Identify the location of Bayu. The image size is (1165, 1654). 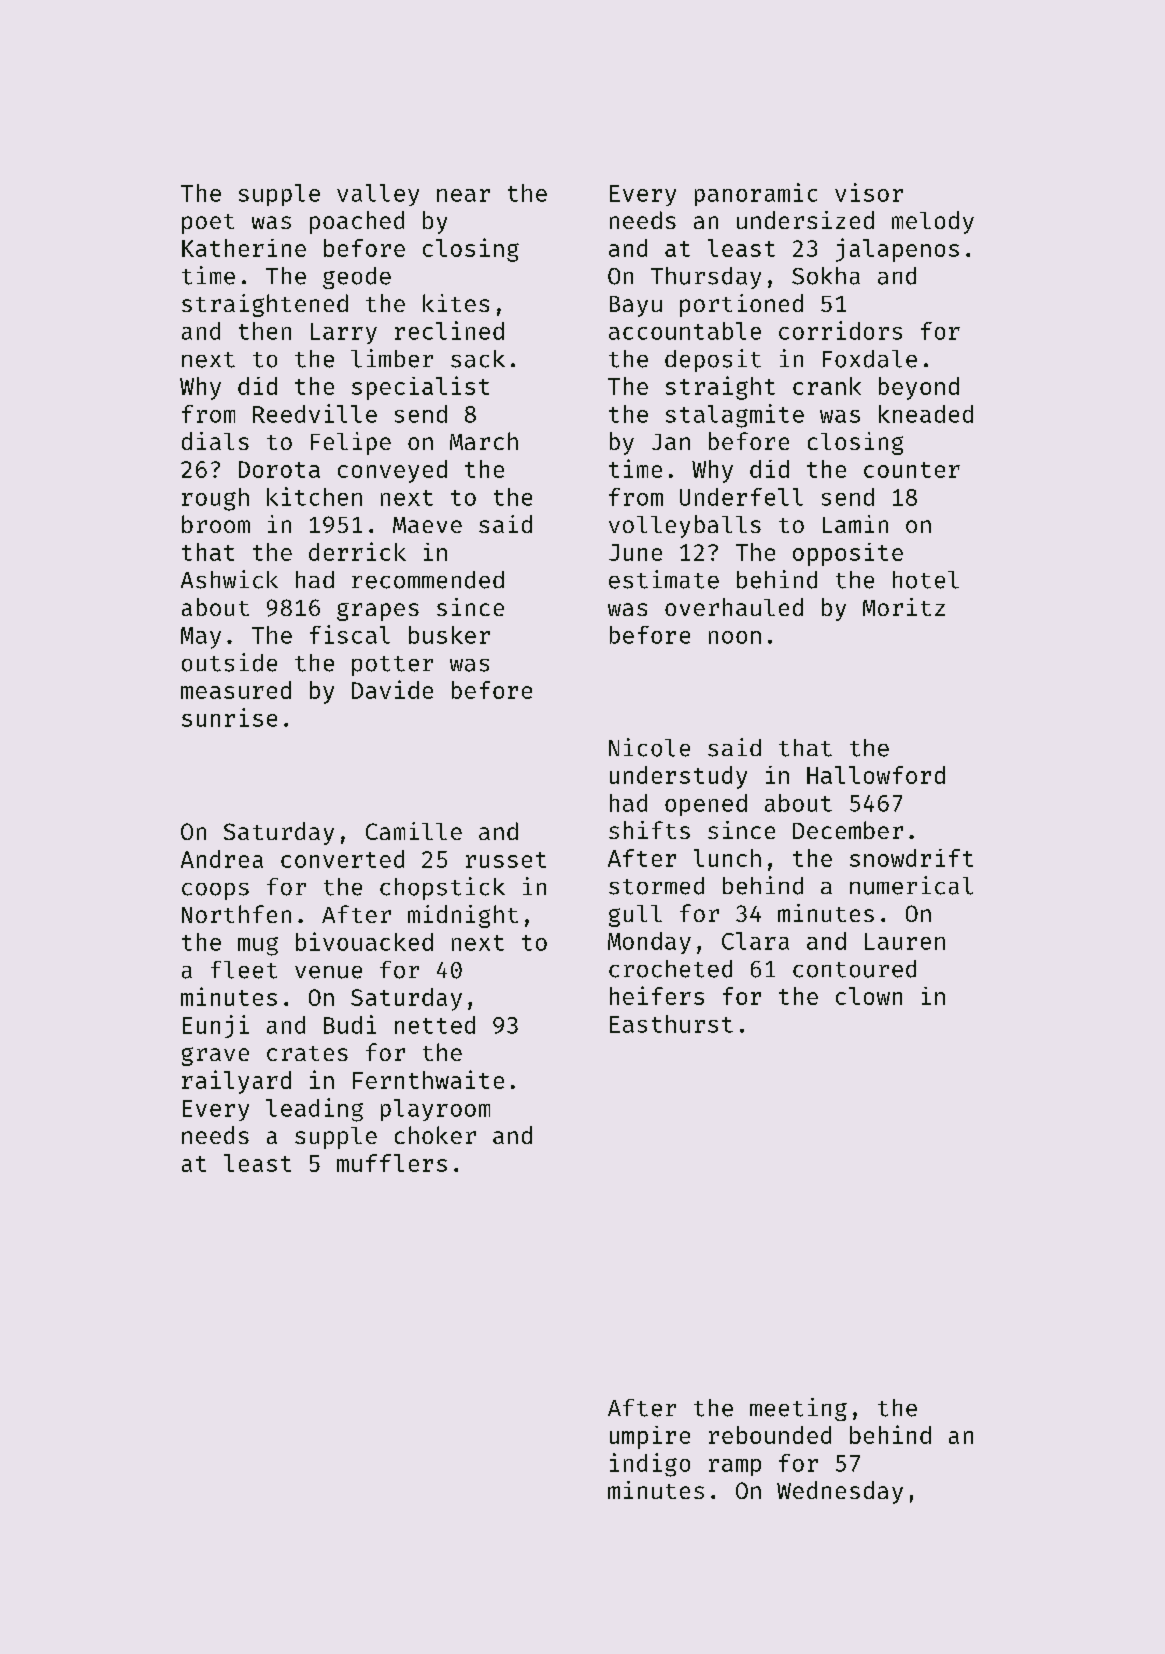
(636, 306).
